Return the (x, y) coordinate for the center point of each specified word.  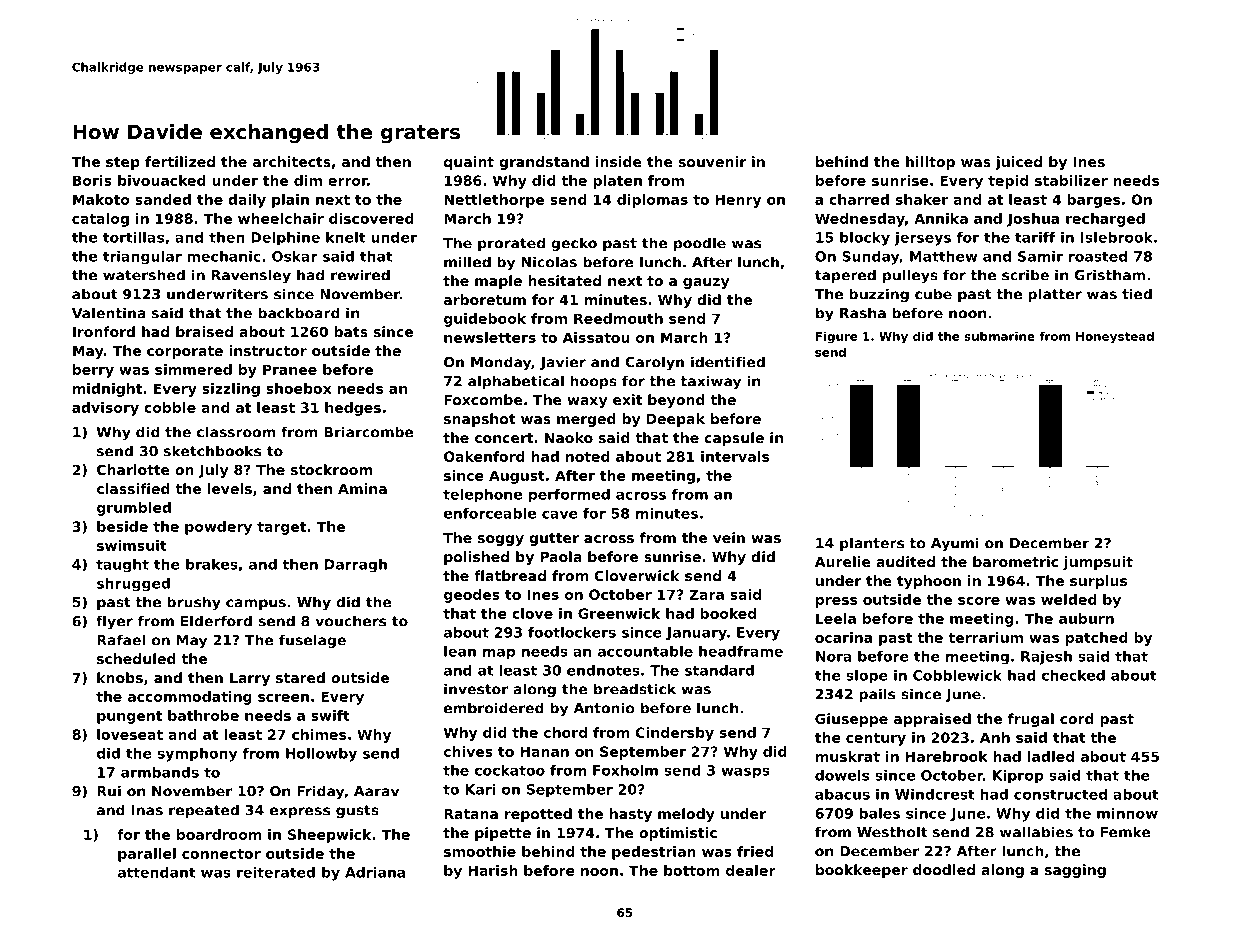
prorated (511, 244)
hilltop (930, 163)
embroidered (494, 708)
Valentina (109, 313)
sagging (1075, 871)
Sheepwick (329, 836)
